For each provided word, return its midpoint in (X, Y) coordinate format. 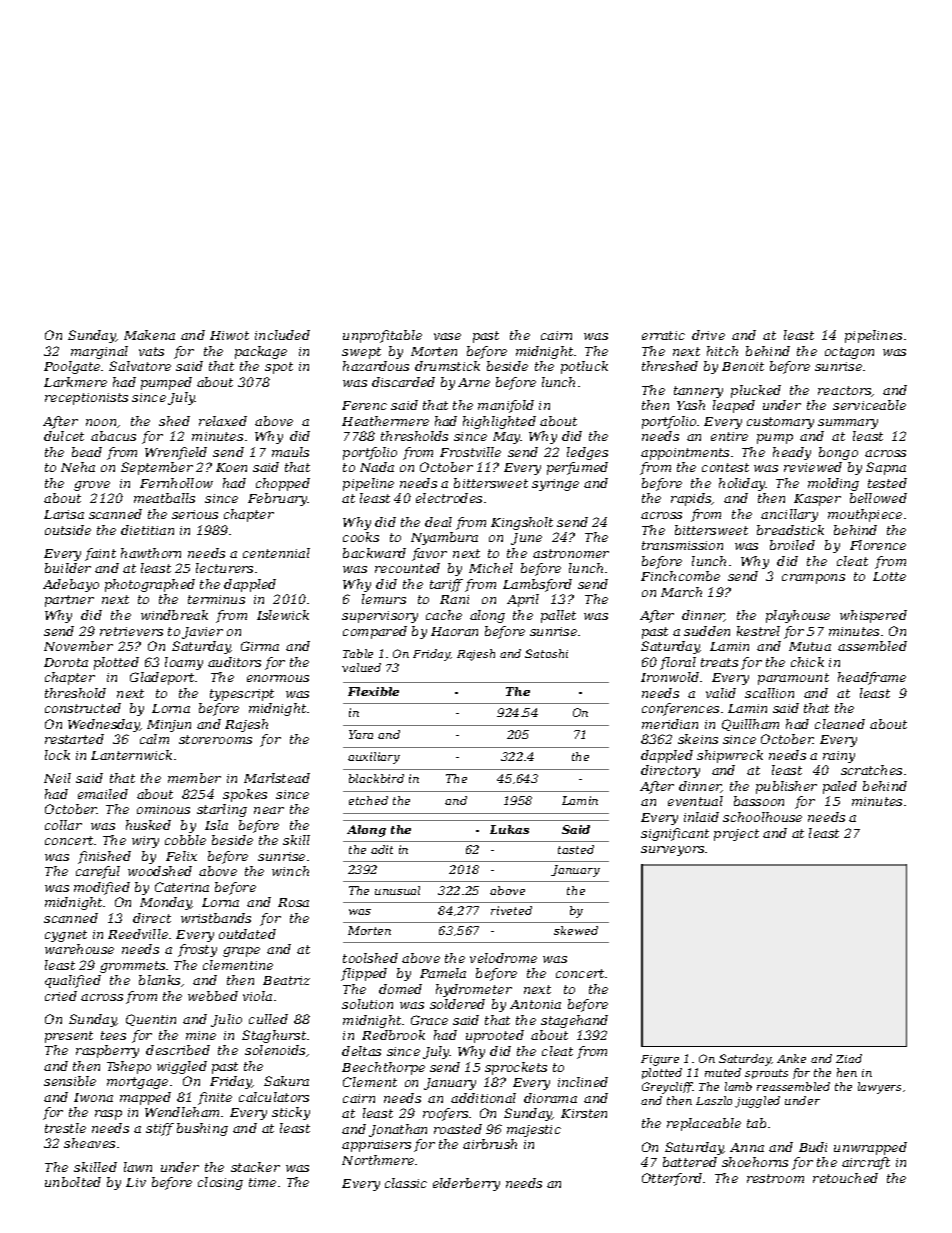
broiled (792, 545)
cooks (361, 537)
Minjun (169, 726)
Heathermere (385, 421)
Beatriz (286, 980)
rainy (839, 757)
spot (279, 368)
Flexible (373, 691)
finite (215, 1098)
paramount (793, 679)
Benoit (743, 366)
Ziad (849, 1058)
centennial (276, 553)
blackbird (376, 778)
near (269, 810)
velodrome (503, 958)
